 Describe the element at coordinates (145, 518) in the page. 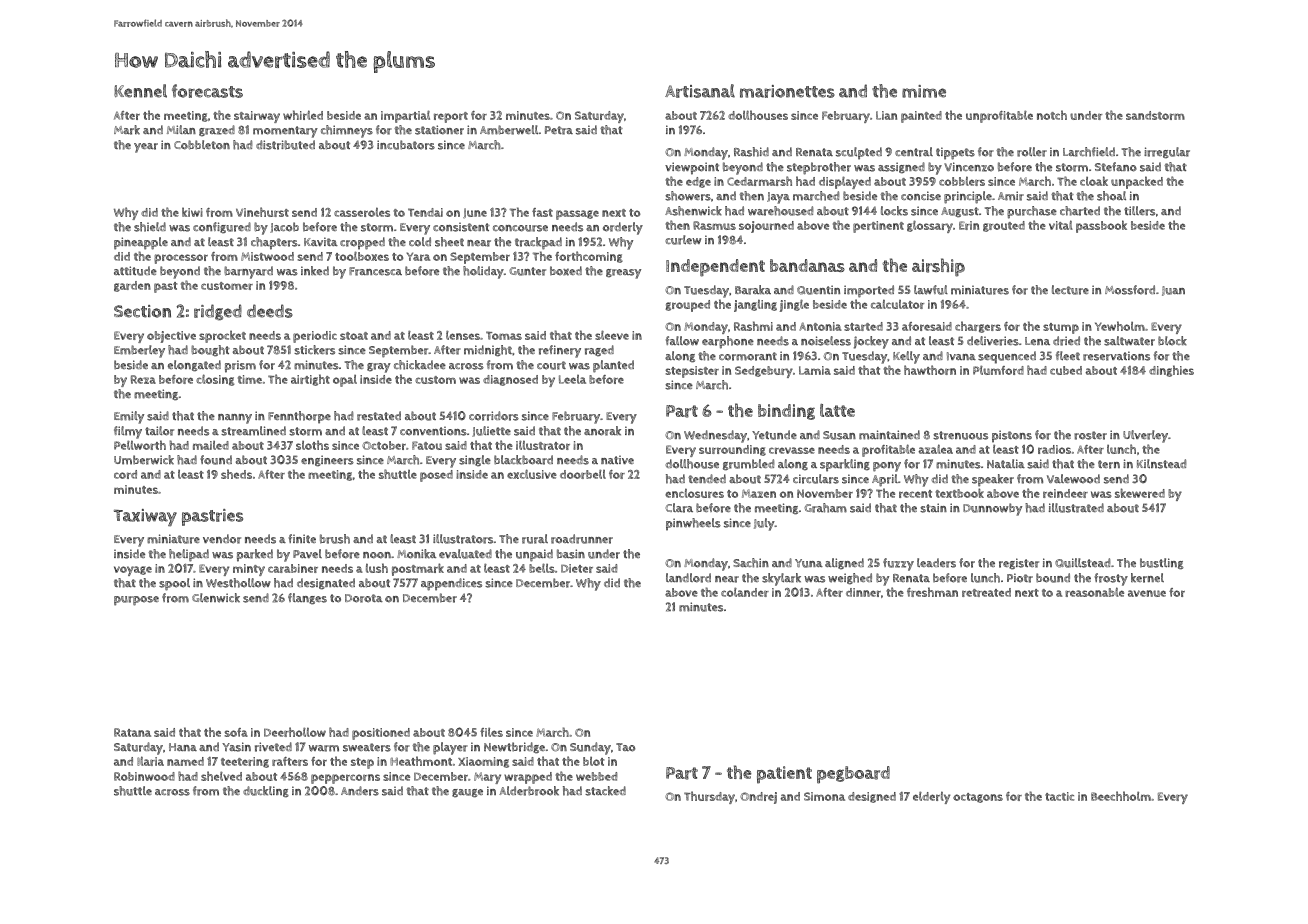

I see `Taxiway` at that location.
